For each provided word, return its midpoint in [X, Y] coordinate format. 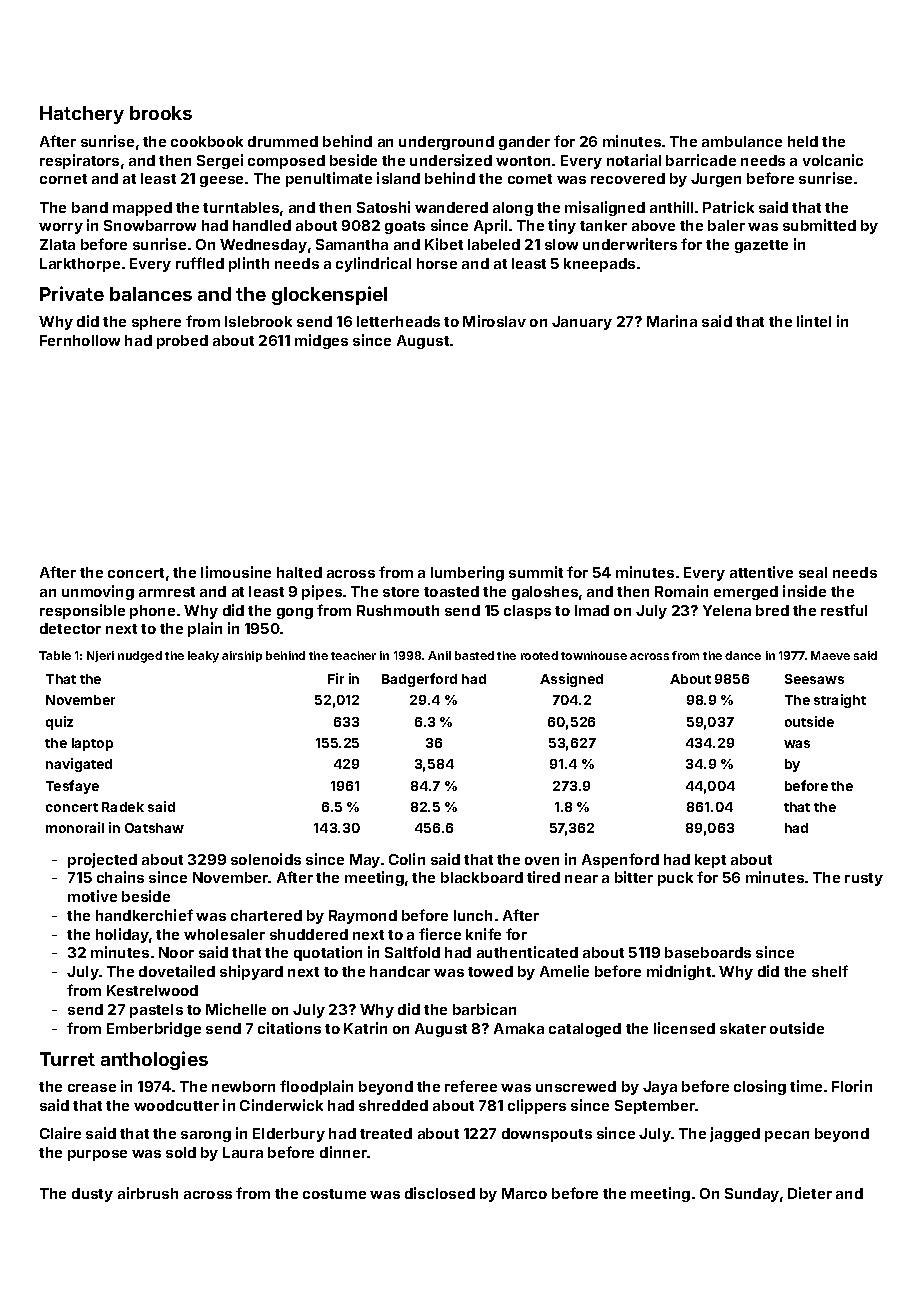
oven [542, 861]
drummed [283, 141]
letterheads [398, 321]
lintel [814, 321]
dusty [92, 1195]
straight [840, 701]
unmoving [98, 592]
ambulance [742, 141]
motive [92, 896]
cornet [63, 179]
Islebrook [258, 321]
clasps [527, 612]
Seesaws [814, 679]
